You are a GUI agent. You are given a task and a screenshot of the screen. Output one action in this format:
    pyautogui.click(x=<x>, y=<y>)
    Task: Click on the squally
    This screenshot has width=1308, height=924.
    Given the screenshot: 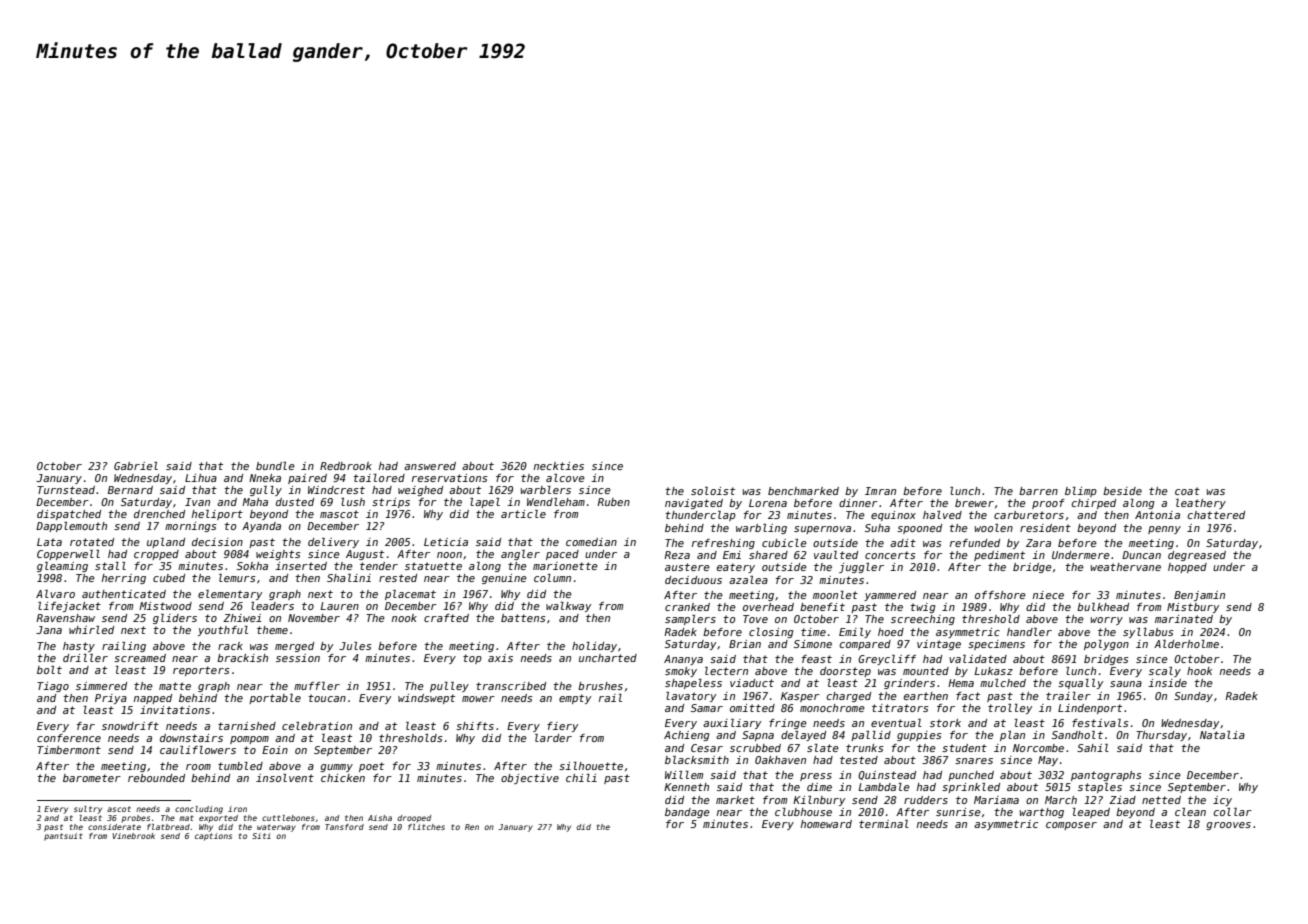 What is the action you would take?
    pyautogui.click(x=1080, y=684)
